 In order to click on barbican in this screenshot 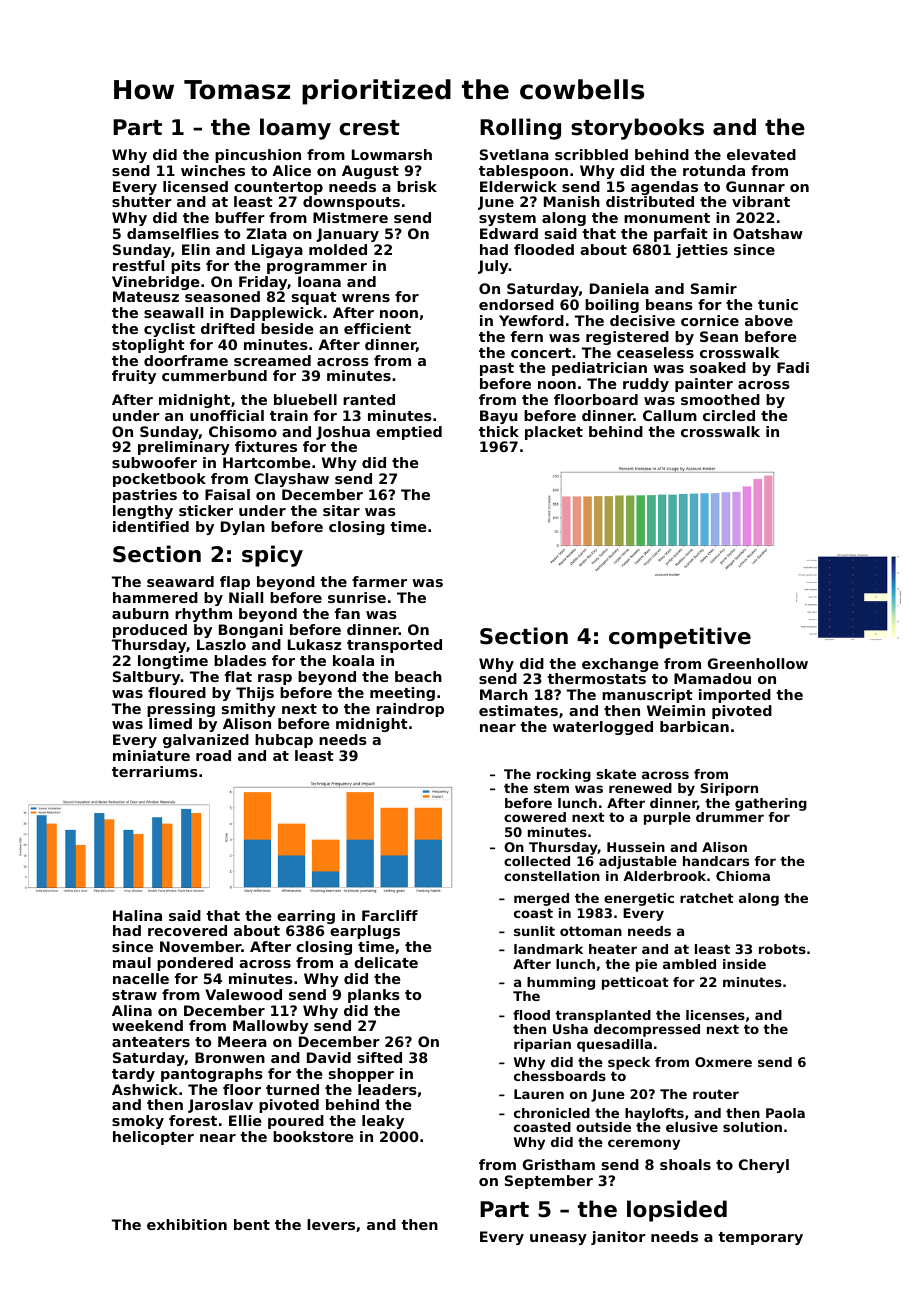, I will do `click(694, 726)`.
